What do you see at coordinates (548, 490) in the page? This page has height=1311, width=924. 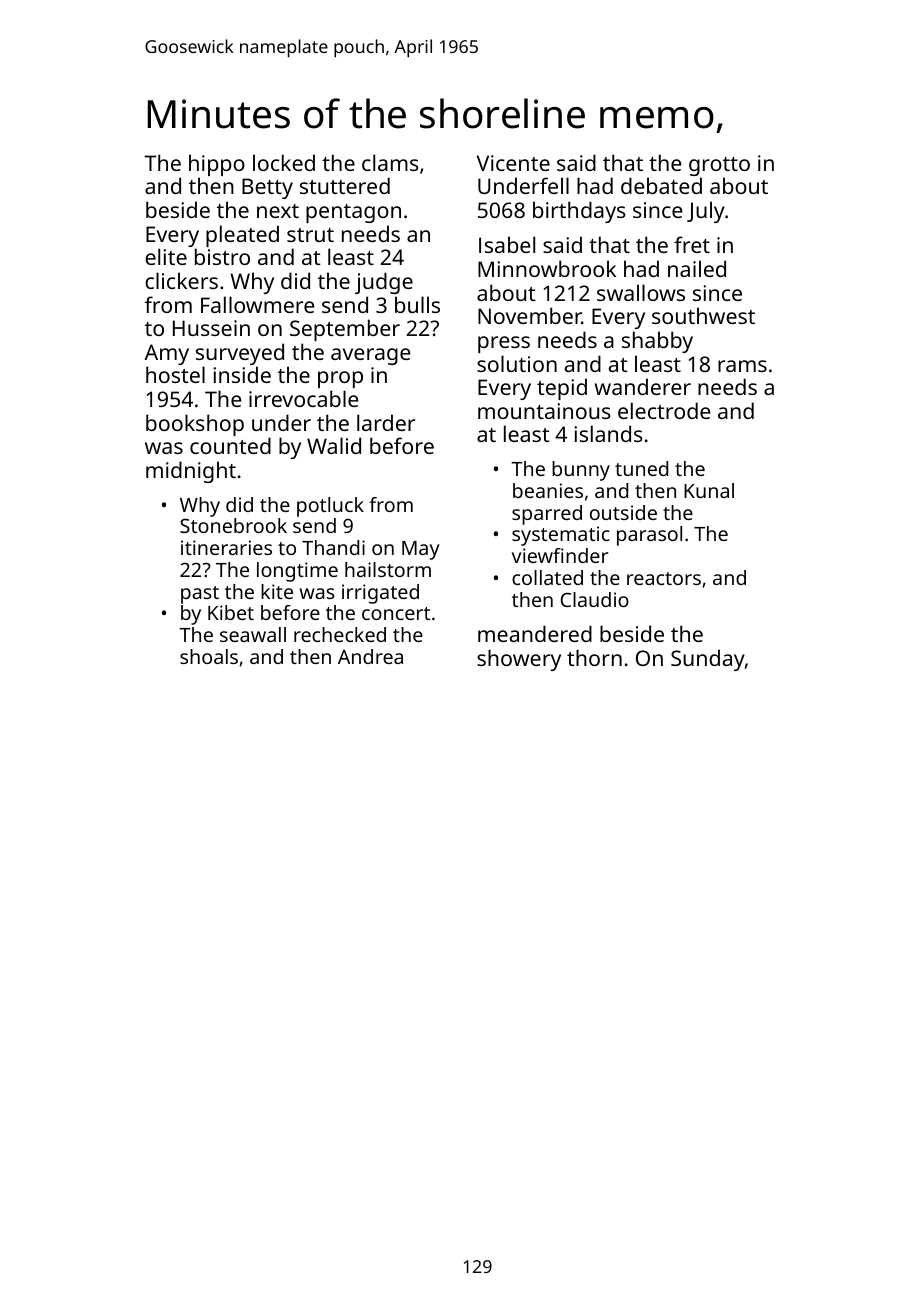 I see `beanies` at bounding box center [548, 490].
